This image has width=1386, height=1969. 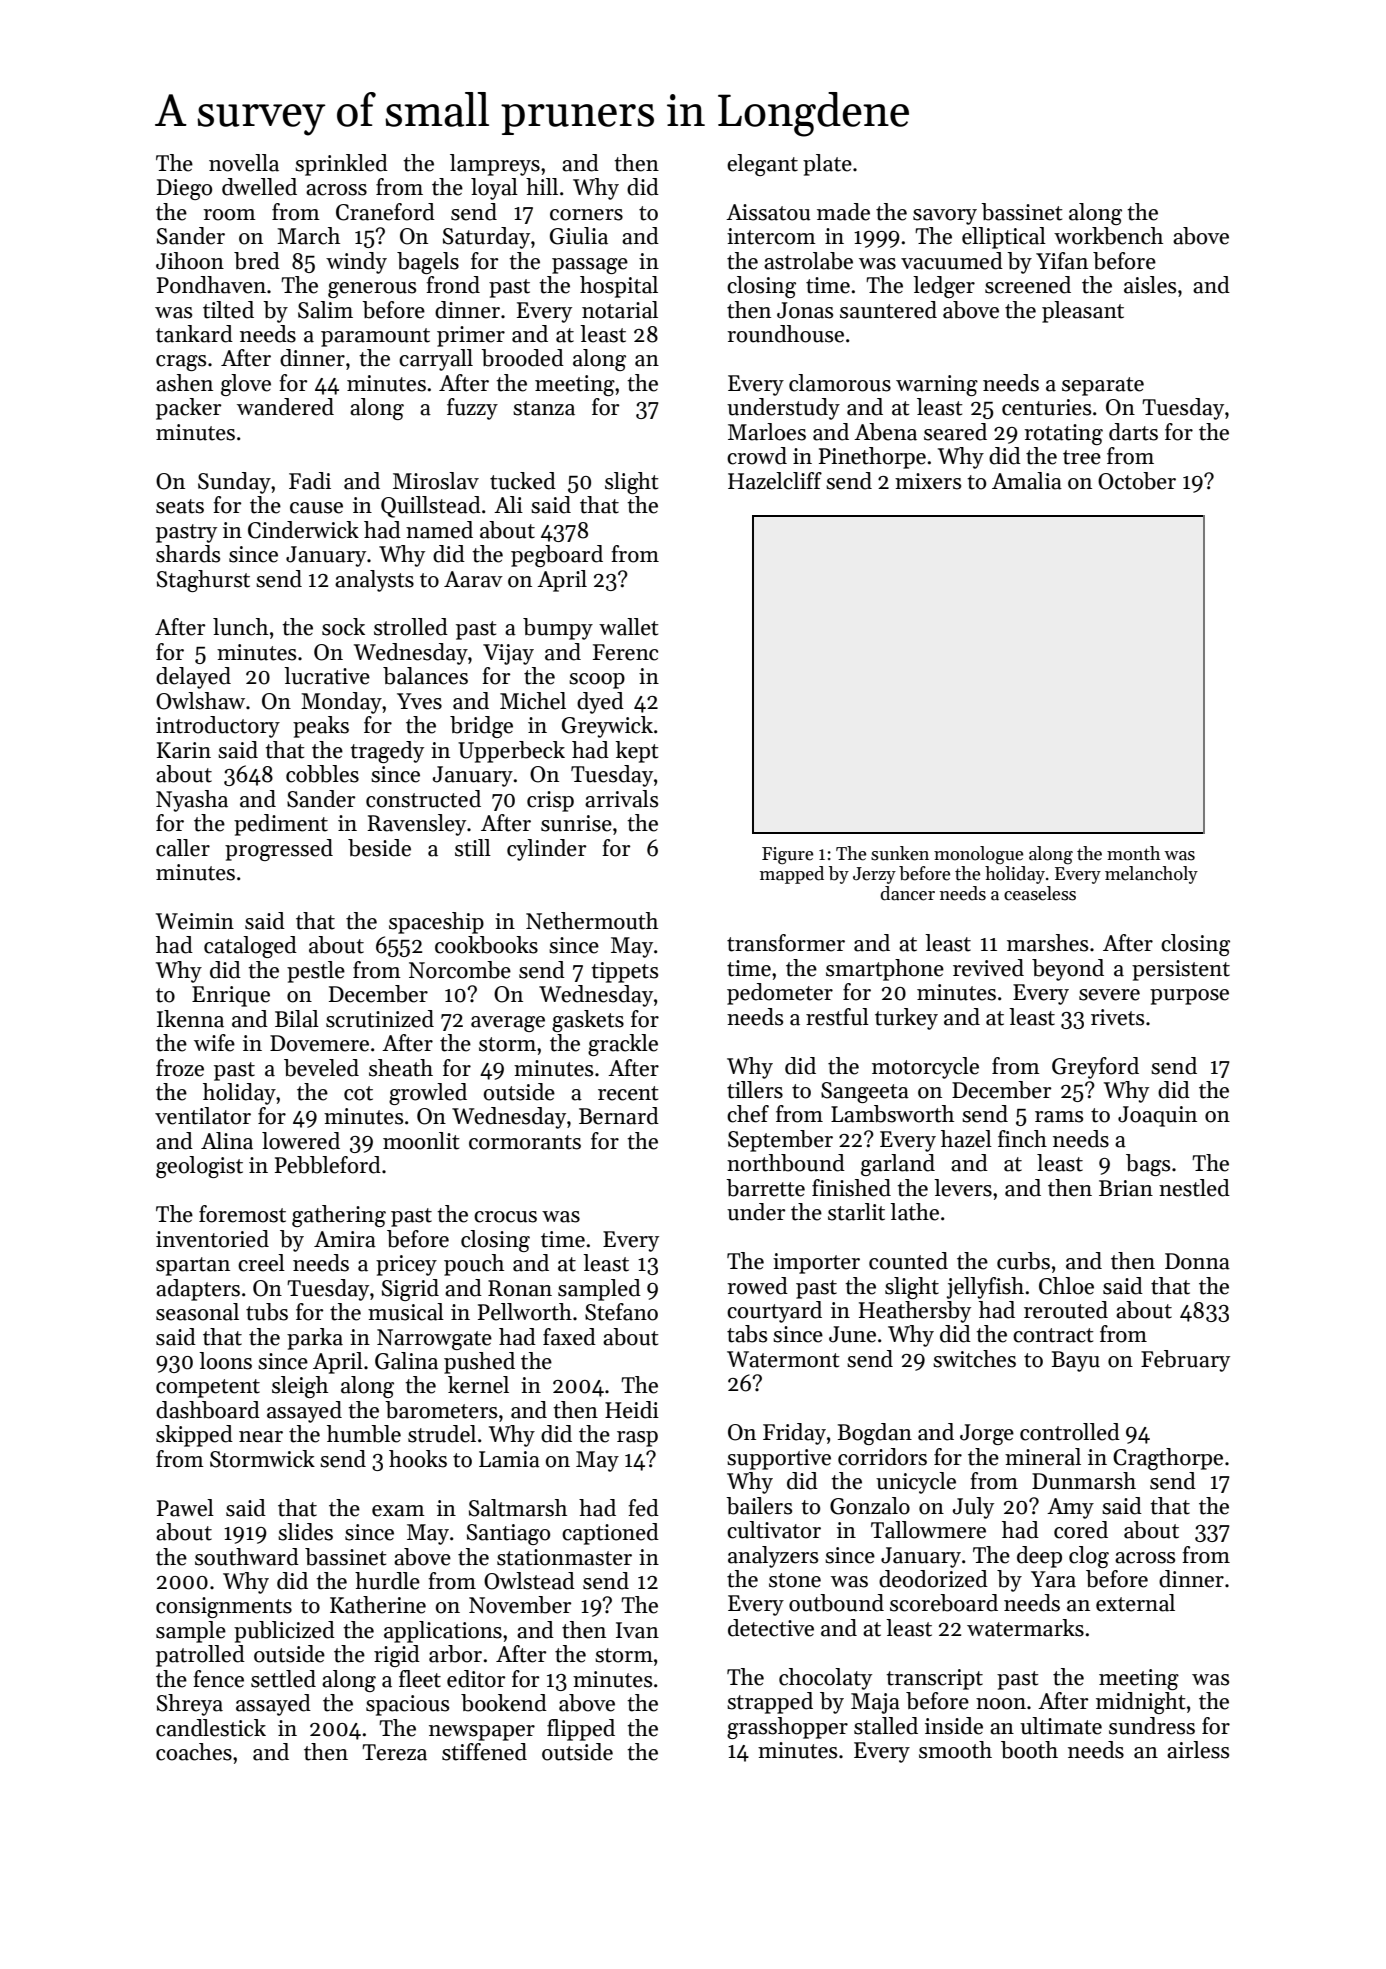 I want to click on hill, so click(x=542, y=186).
